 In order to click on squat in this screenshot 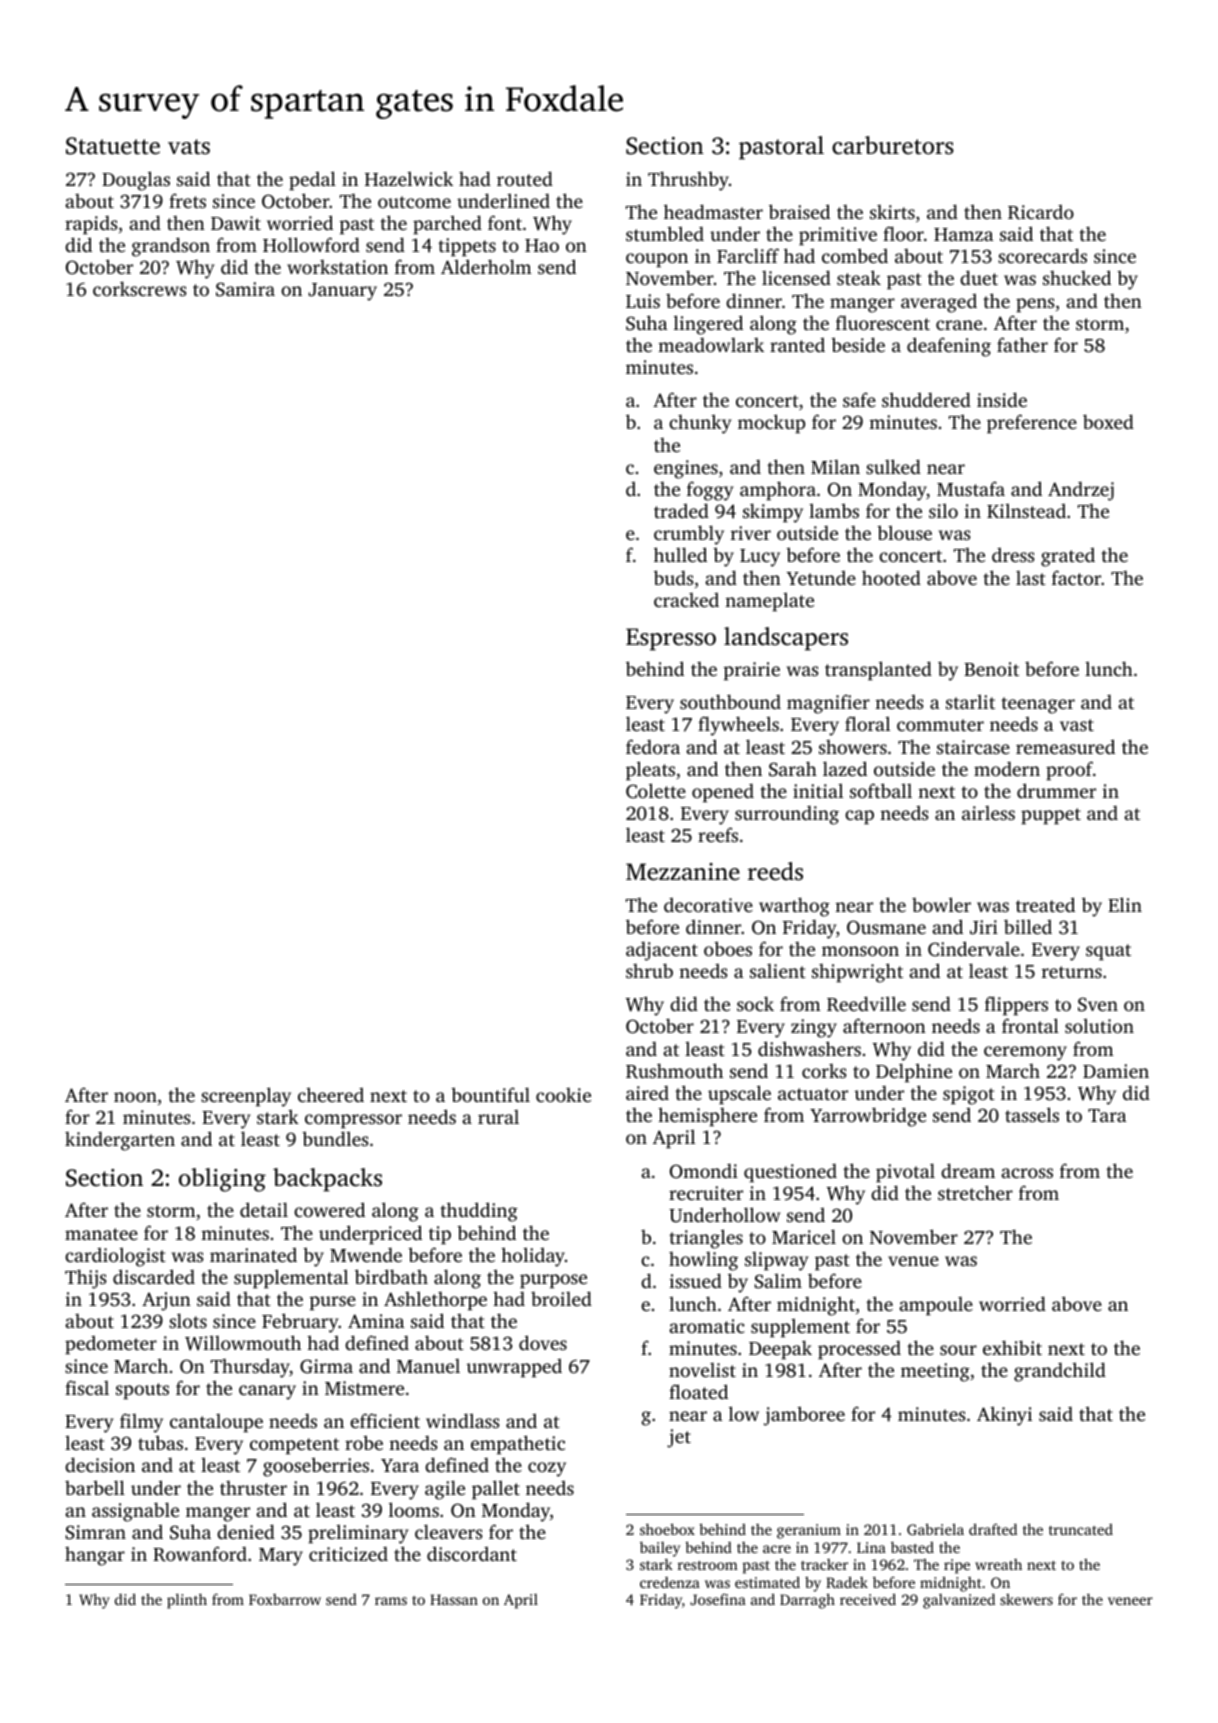, I will do `click(1108, 952)`.
